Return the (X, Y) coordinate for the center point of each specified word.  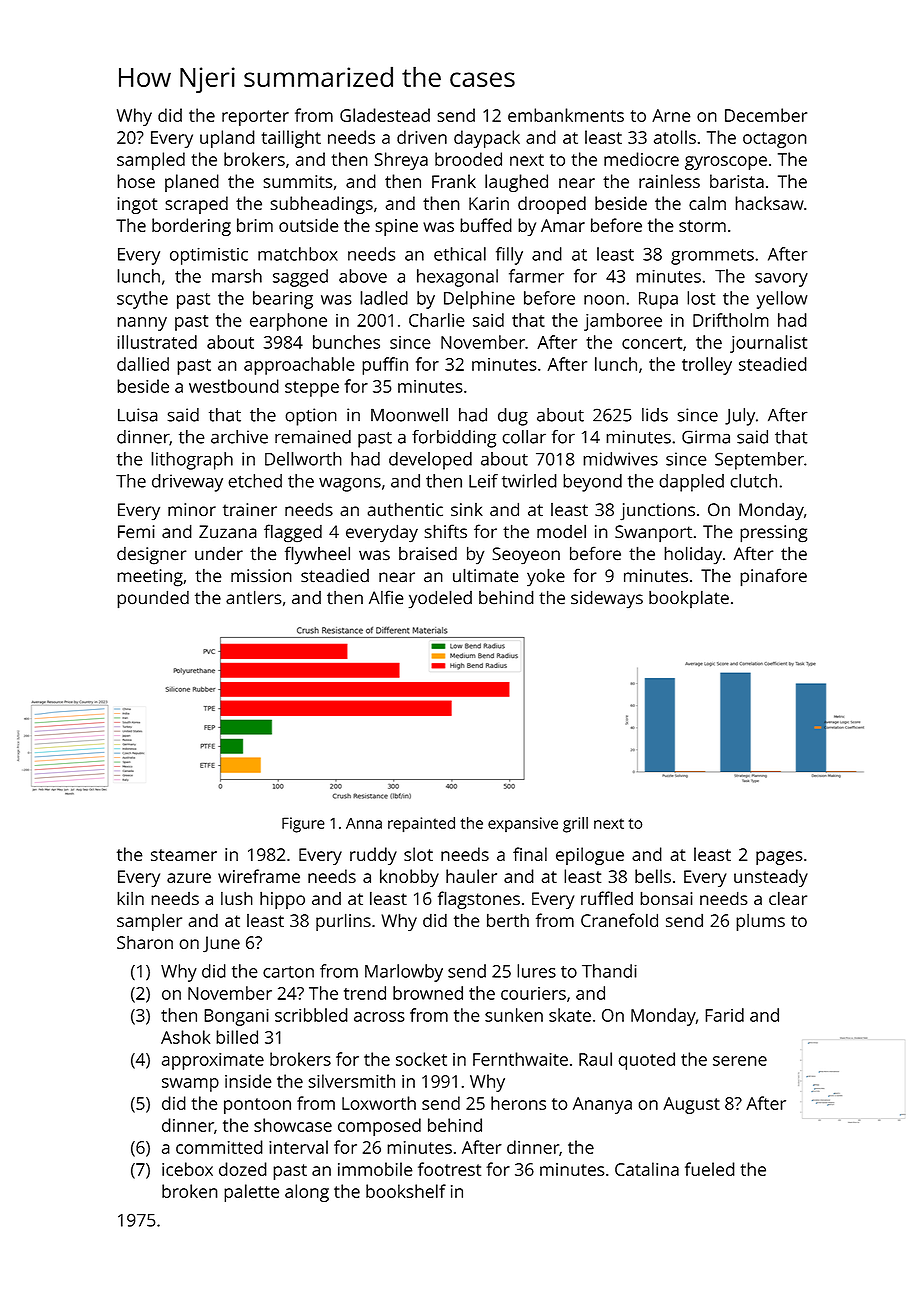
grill (575, 825)
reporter (255, 118)
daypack (487, 139)
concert (652, 343)
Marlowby (404, 973)
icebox (187, 1169)
